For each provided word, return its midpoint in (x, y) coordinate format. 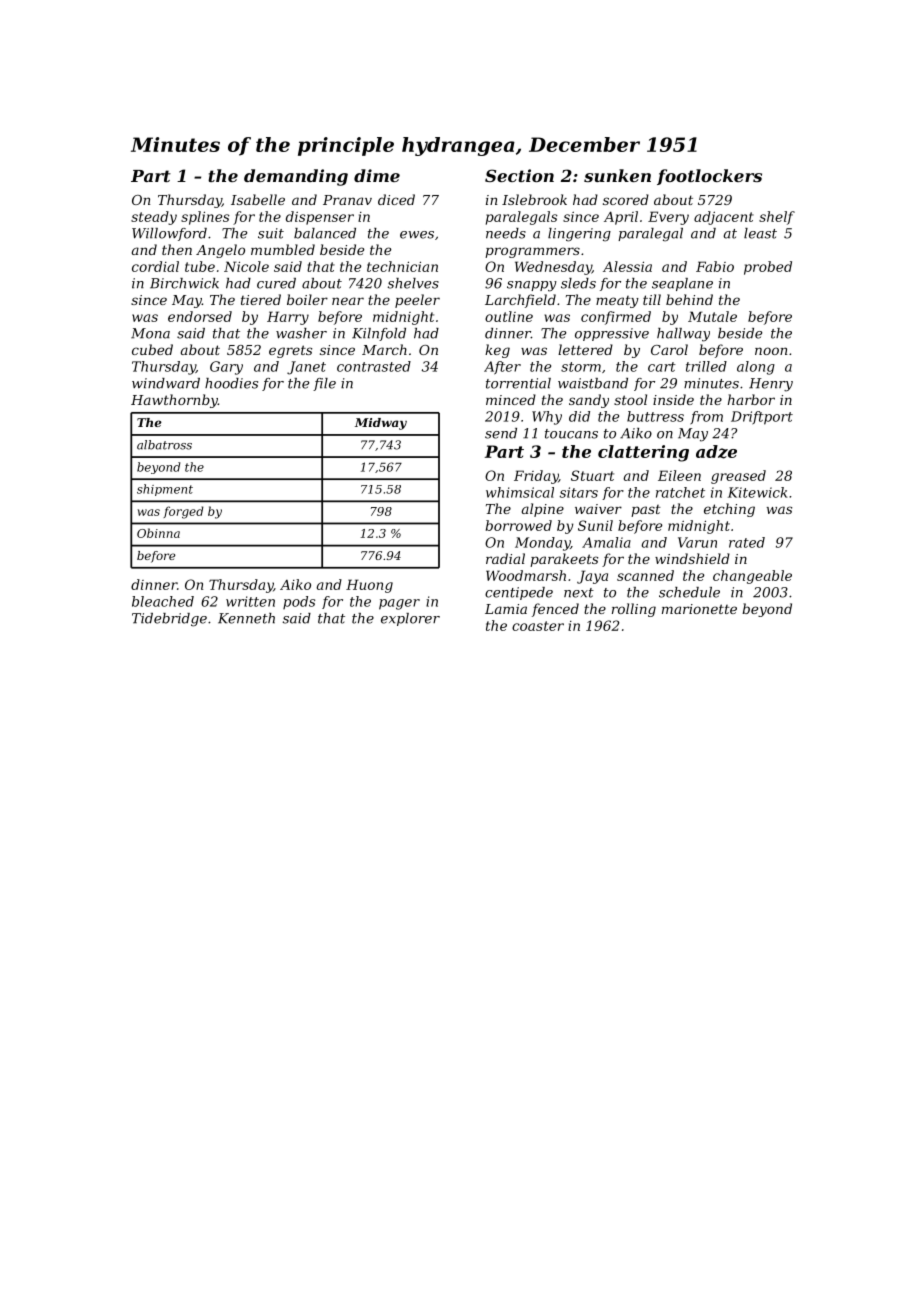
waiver (598, 509)
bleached (163, 601)
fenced (555, 610)
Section (519, 175)
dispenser (320, 218)
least (760, 233)
